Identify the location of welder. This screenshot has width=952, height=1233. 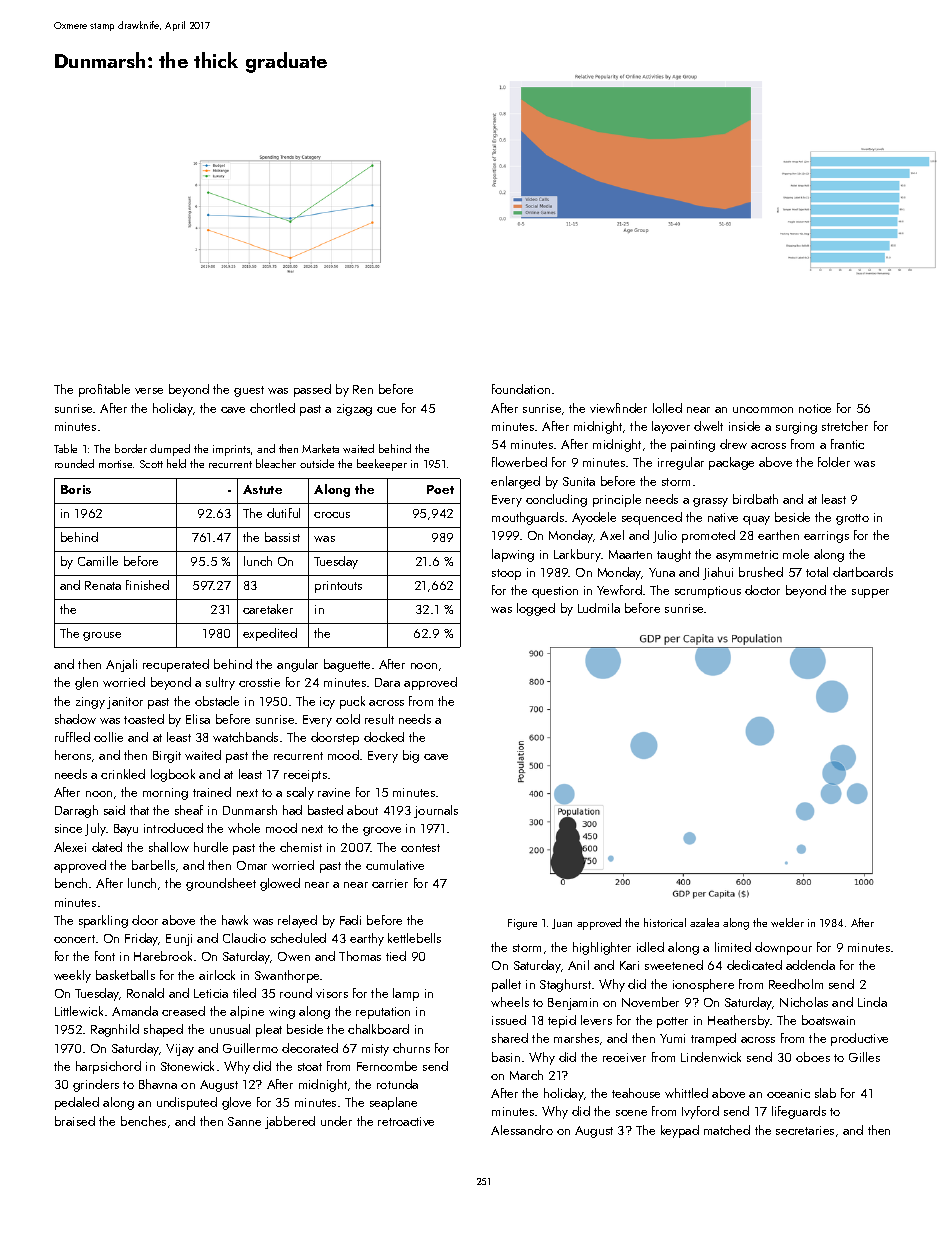
(787, 922).
